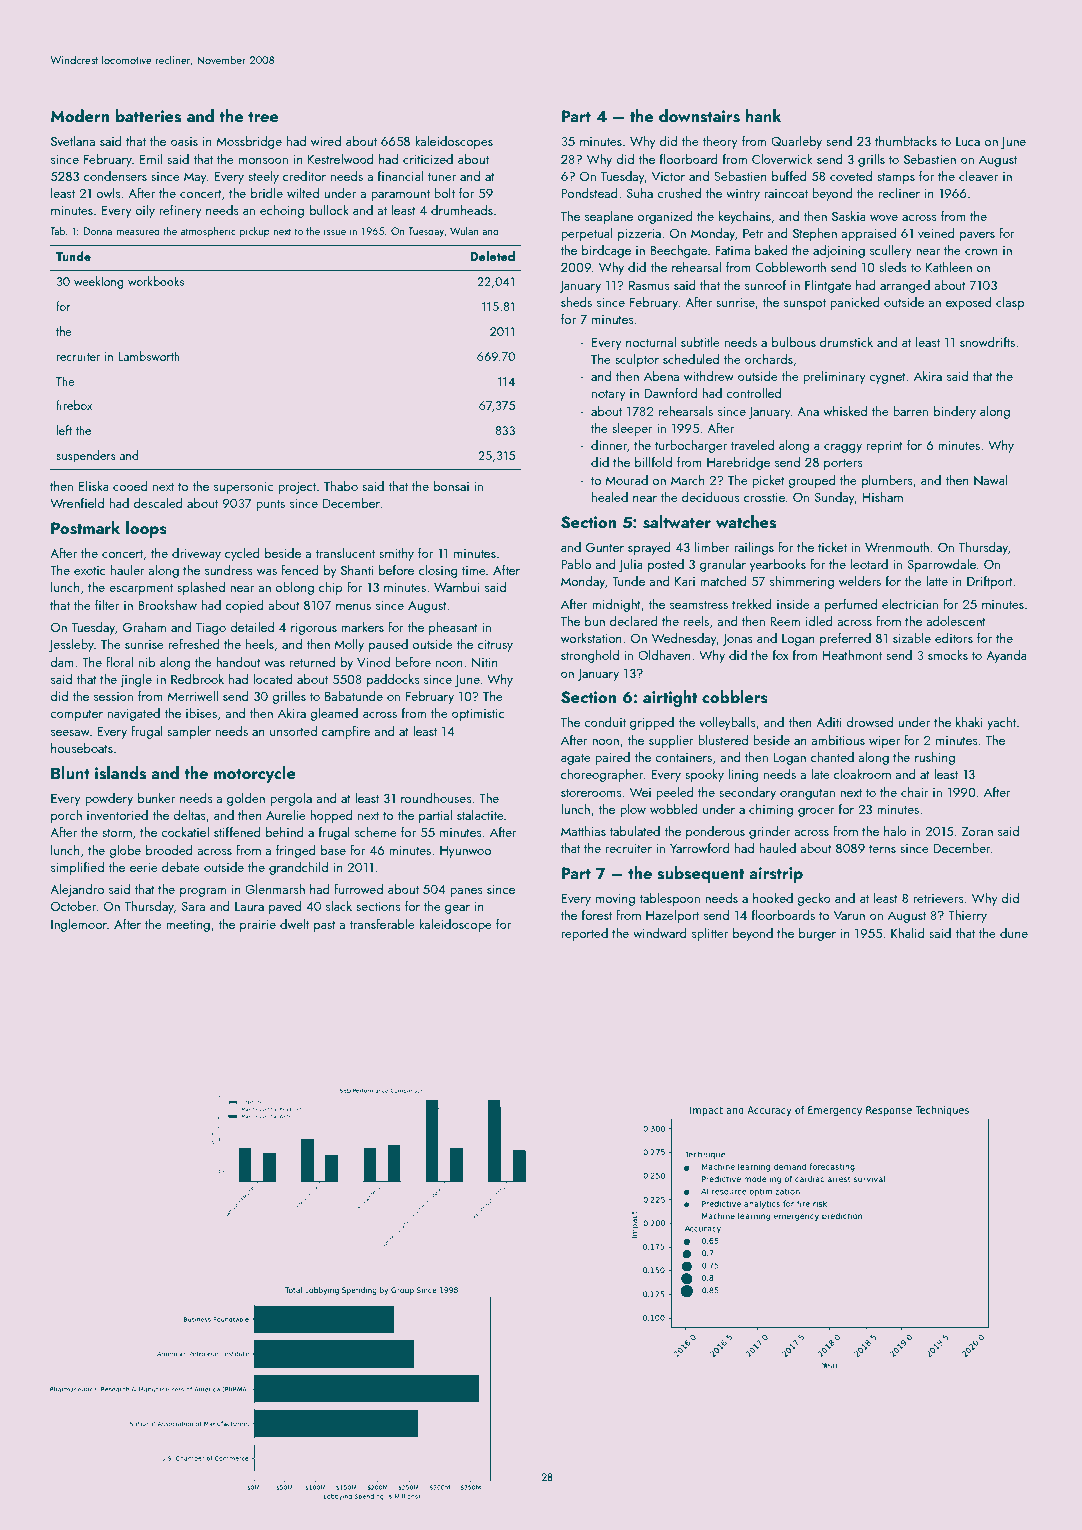 This image has height=1530, width=1082. Describe the element at coordinates (258, 926) in the image. I see `prairie` at that location.
